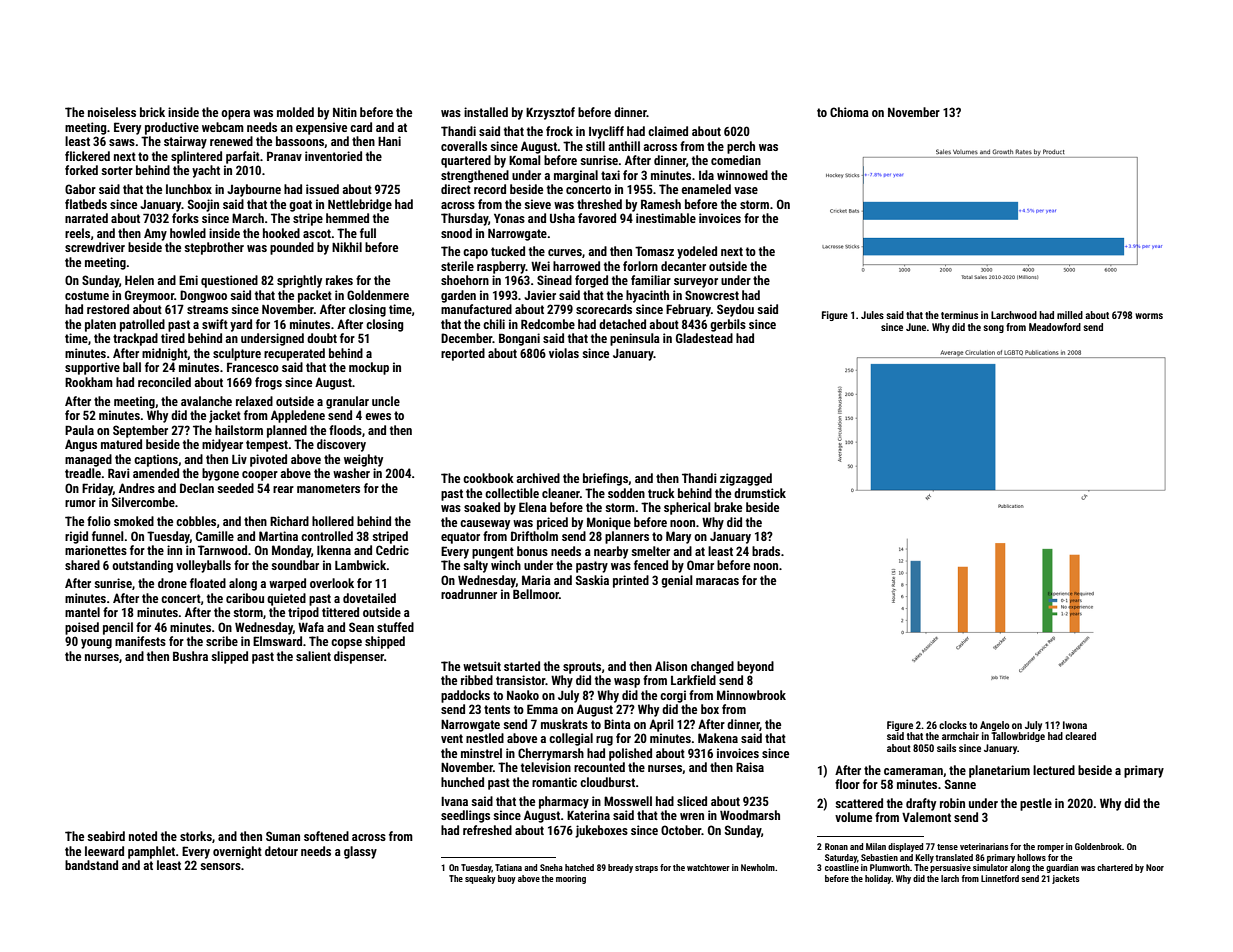  What do you see at coordinates (91, 865) in the screenshot?
I see `bandstand` at bounding box center [91, 865].
